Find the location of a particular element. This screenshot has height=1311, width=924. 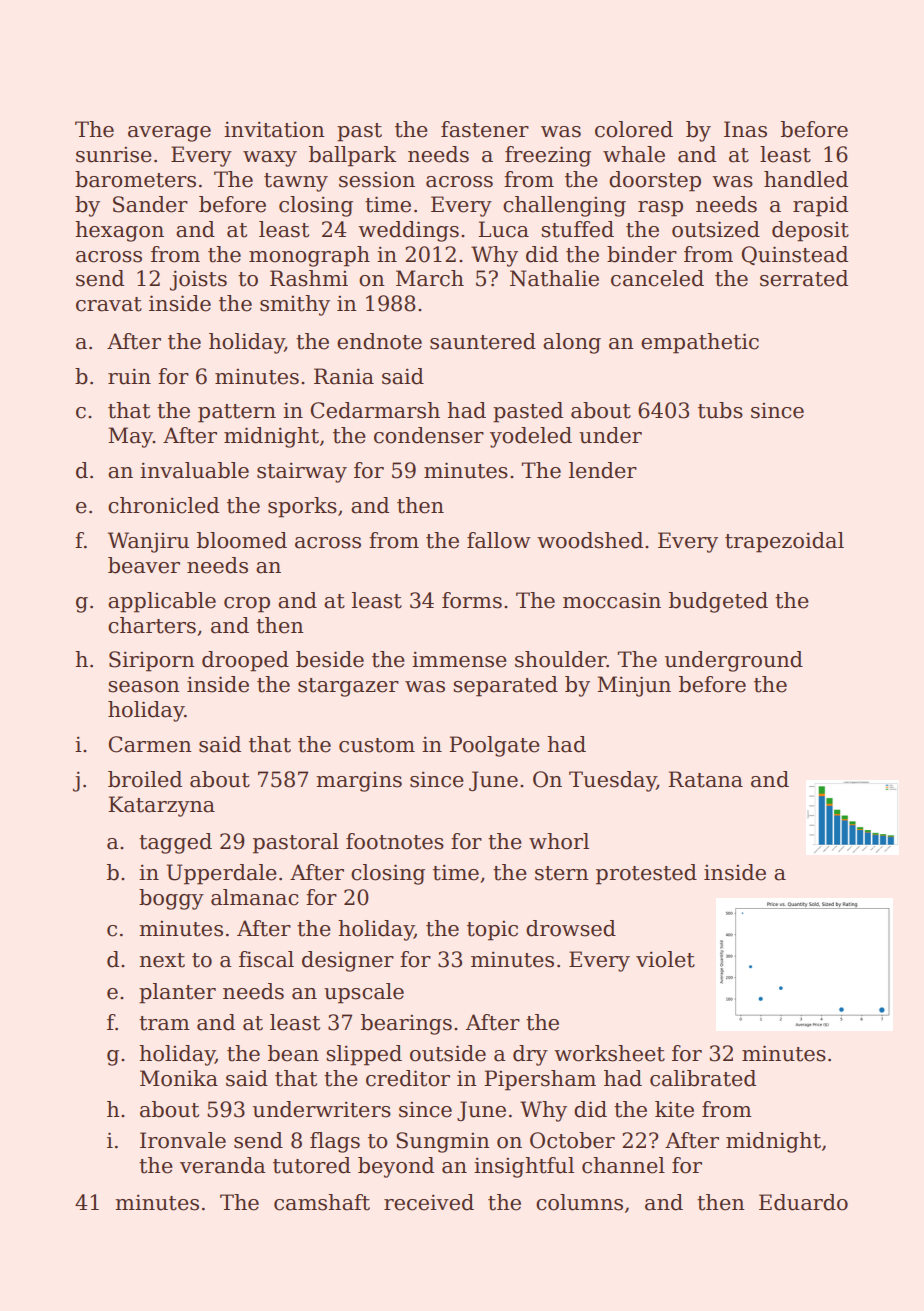

invitation is located at coordinates (274, 129).
